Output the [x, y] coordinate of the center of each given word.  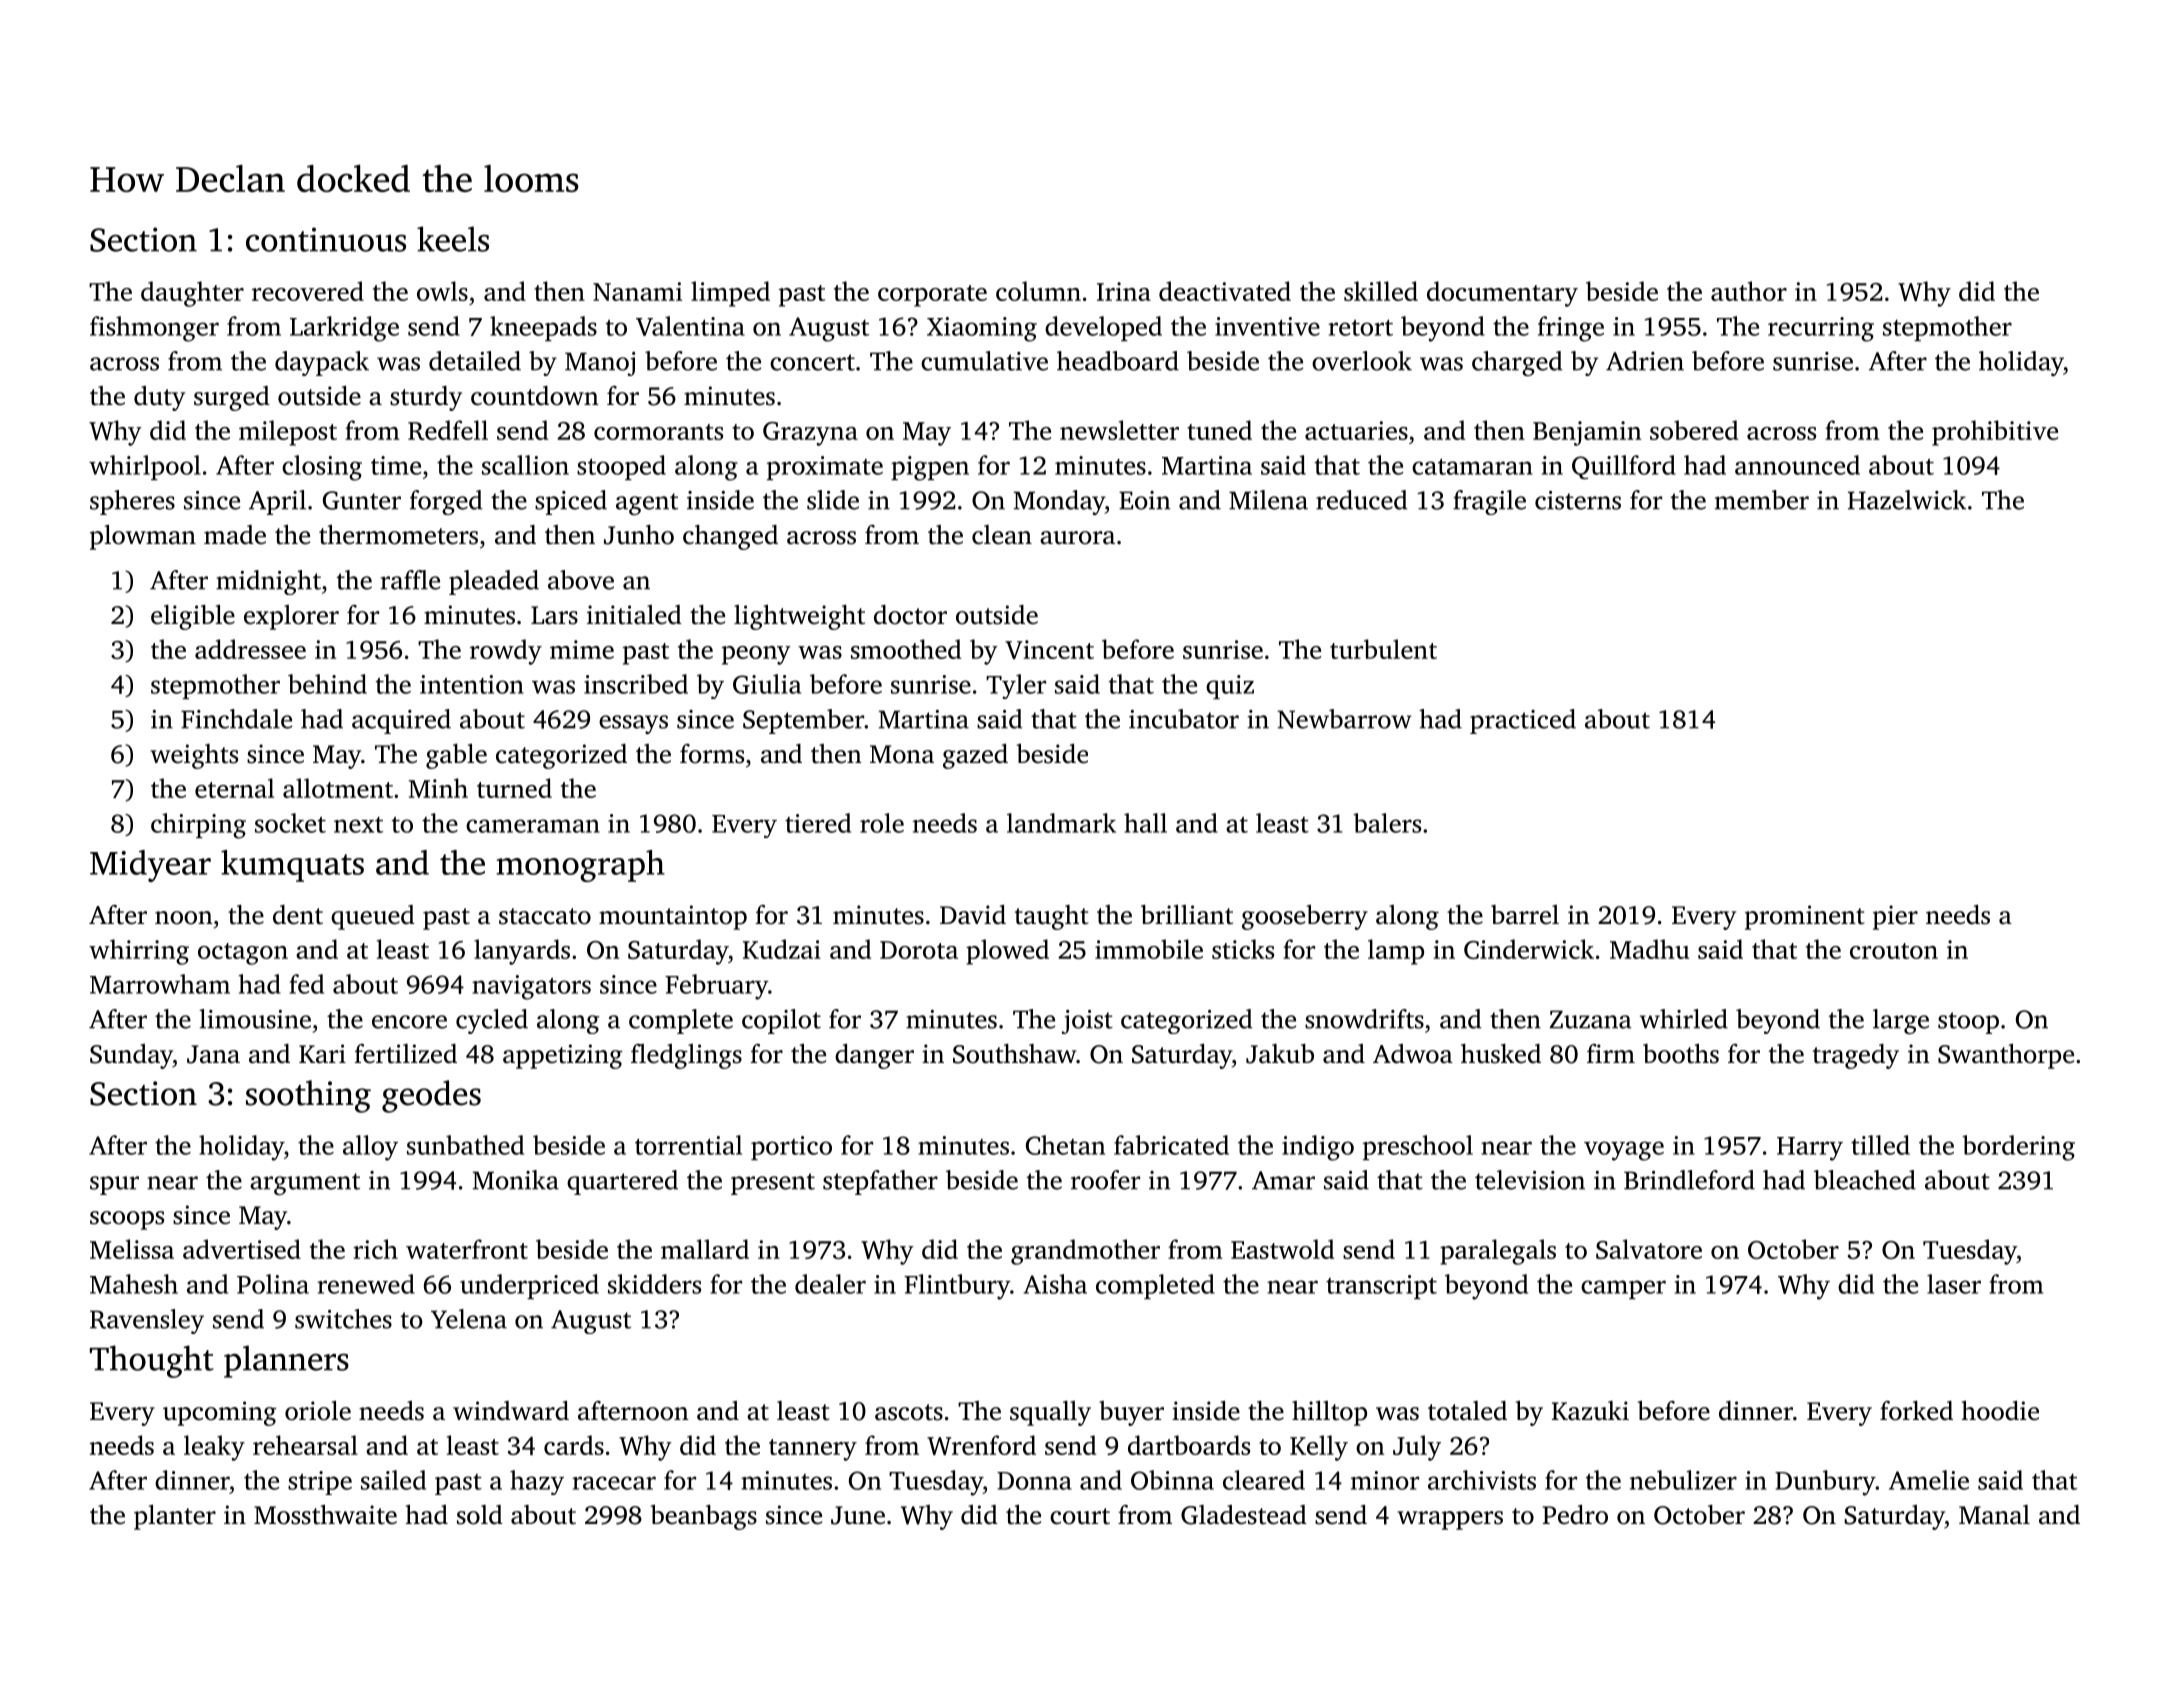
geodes [431, 1096]
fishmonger [154, 329]
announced [1797, 465]
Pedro [1575, 1515]
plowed [1007, 952]
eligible [193, 617]
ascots [909, 1412]
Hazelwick [1907, 500]
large [1901, 1021]
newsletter [1119, 430]
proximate [825, 468]
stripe [320, 1483]
